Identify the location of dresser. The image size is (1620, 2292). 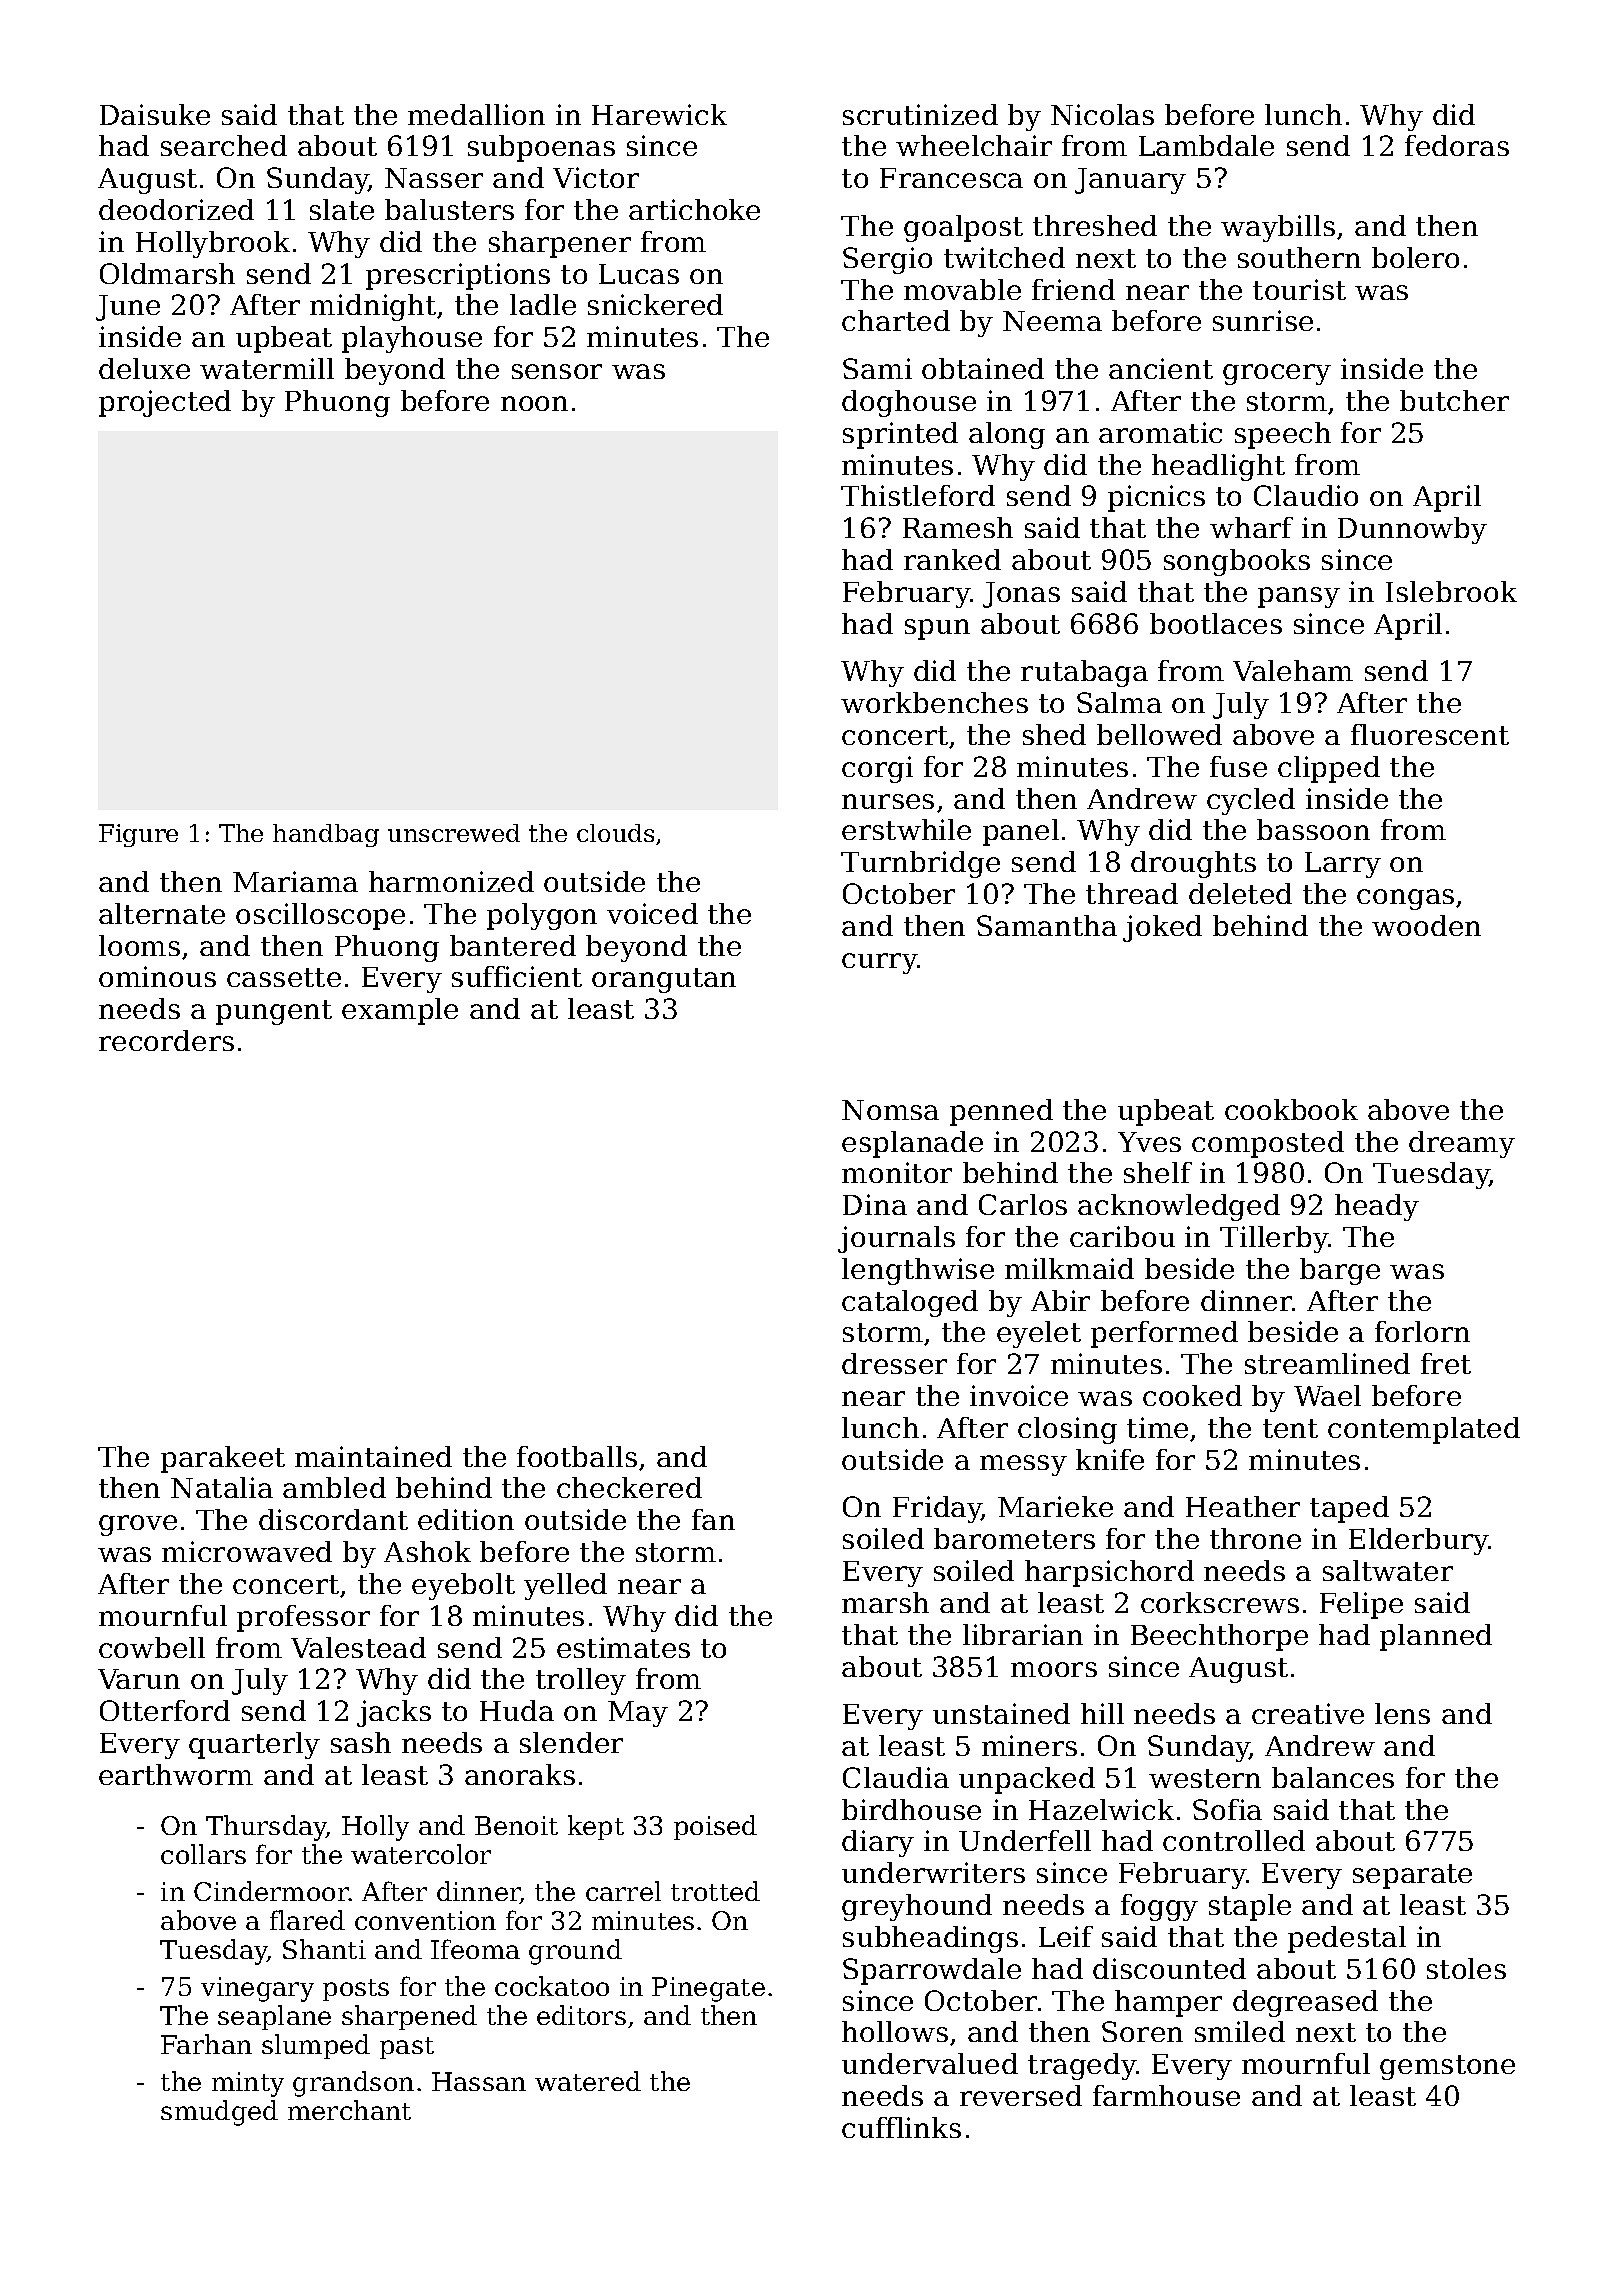
(894, 1363).
